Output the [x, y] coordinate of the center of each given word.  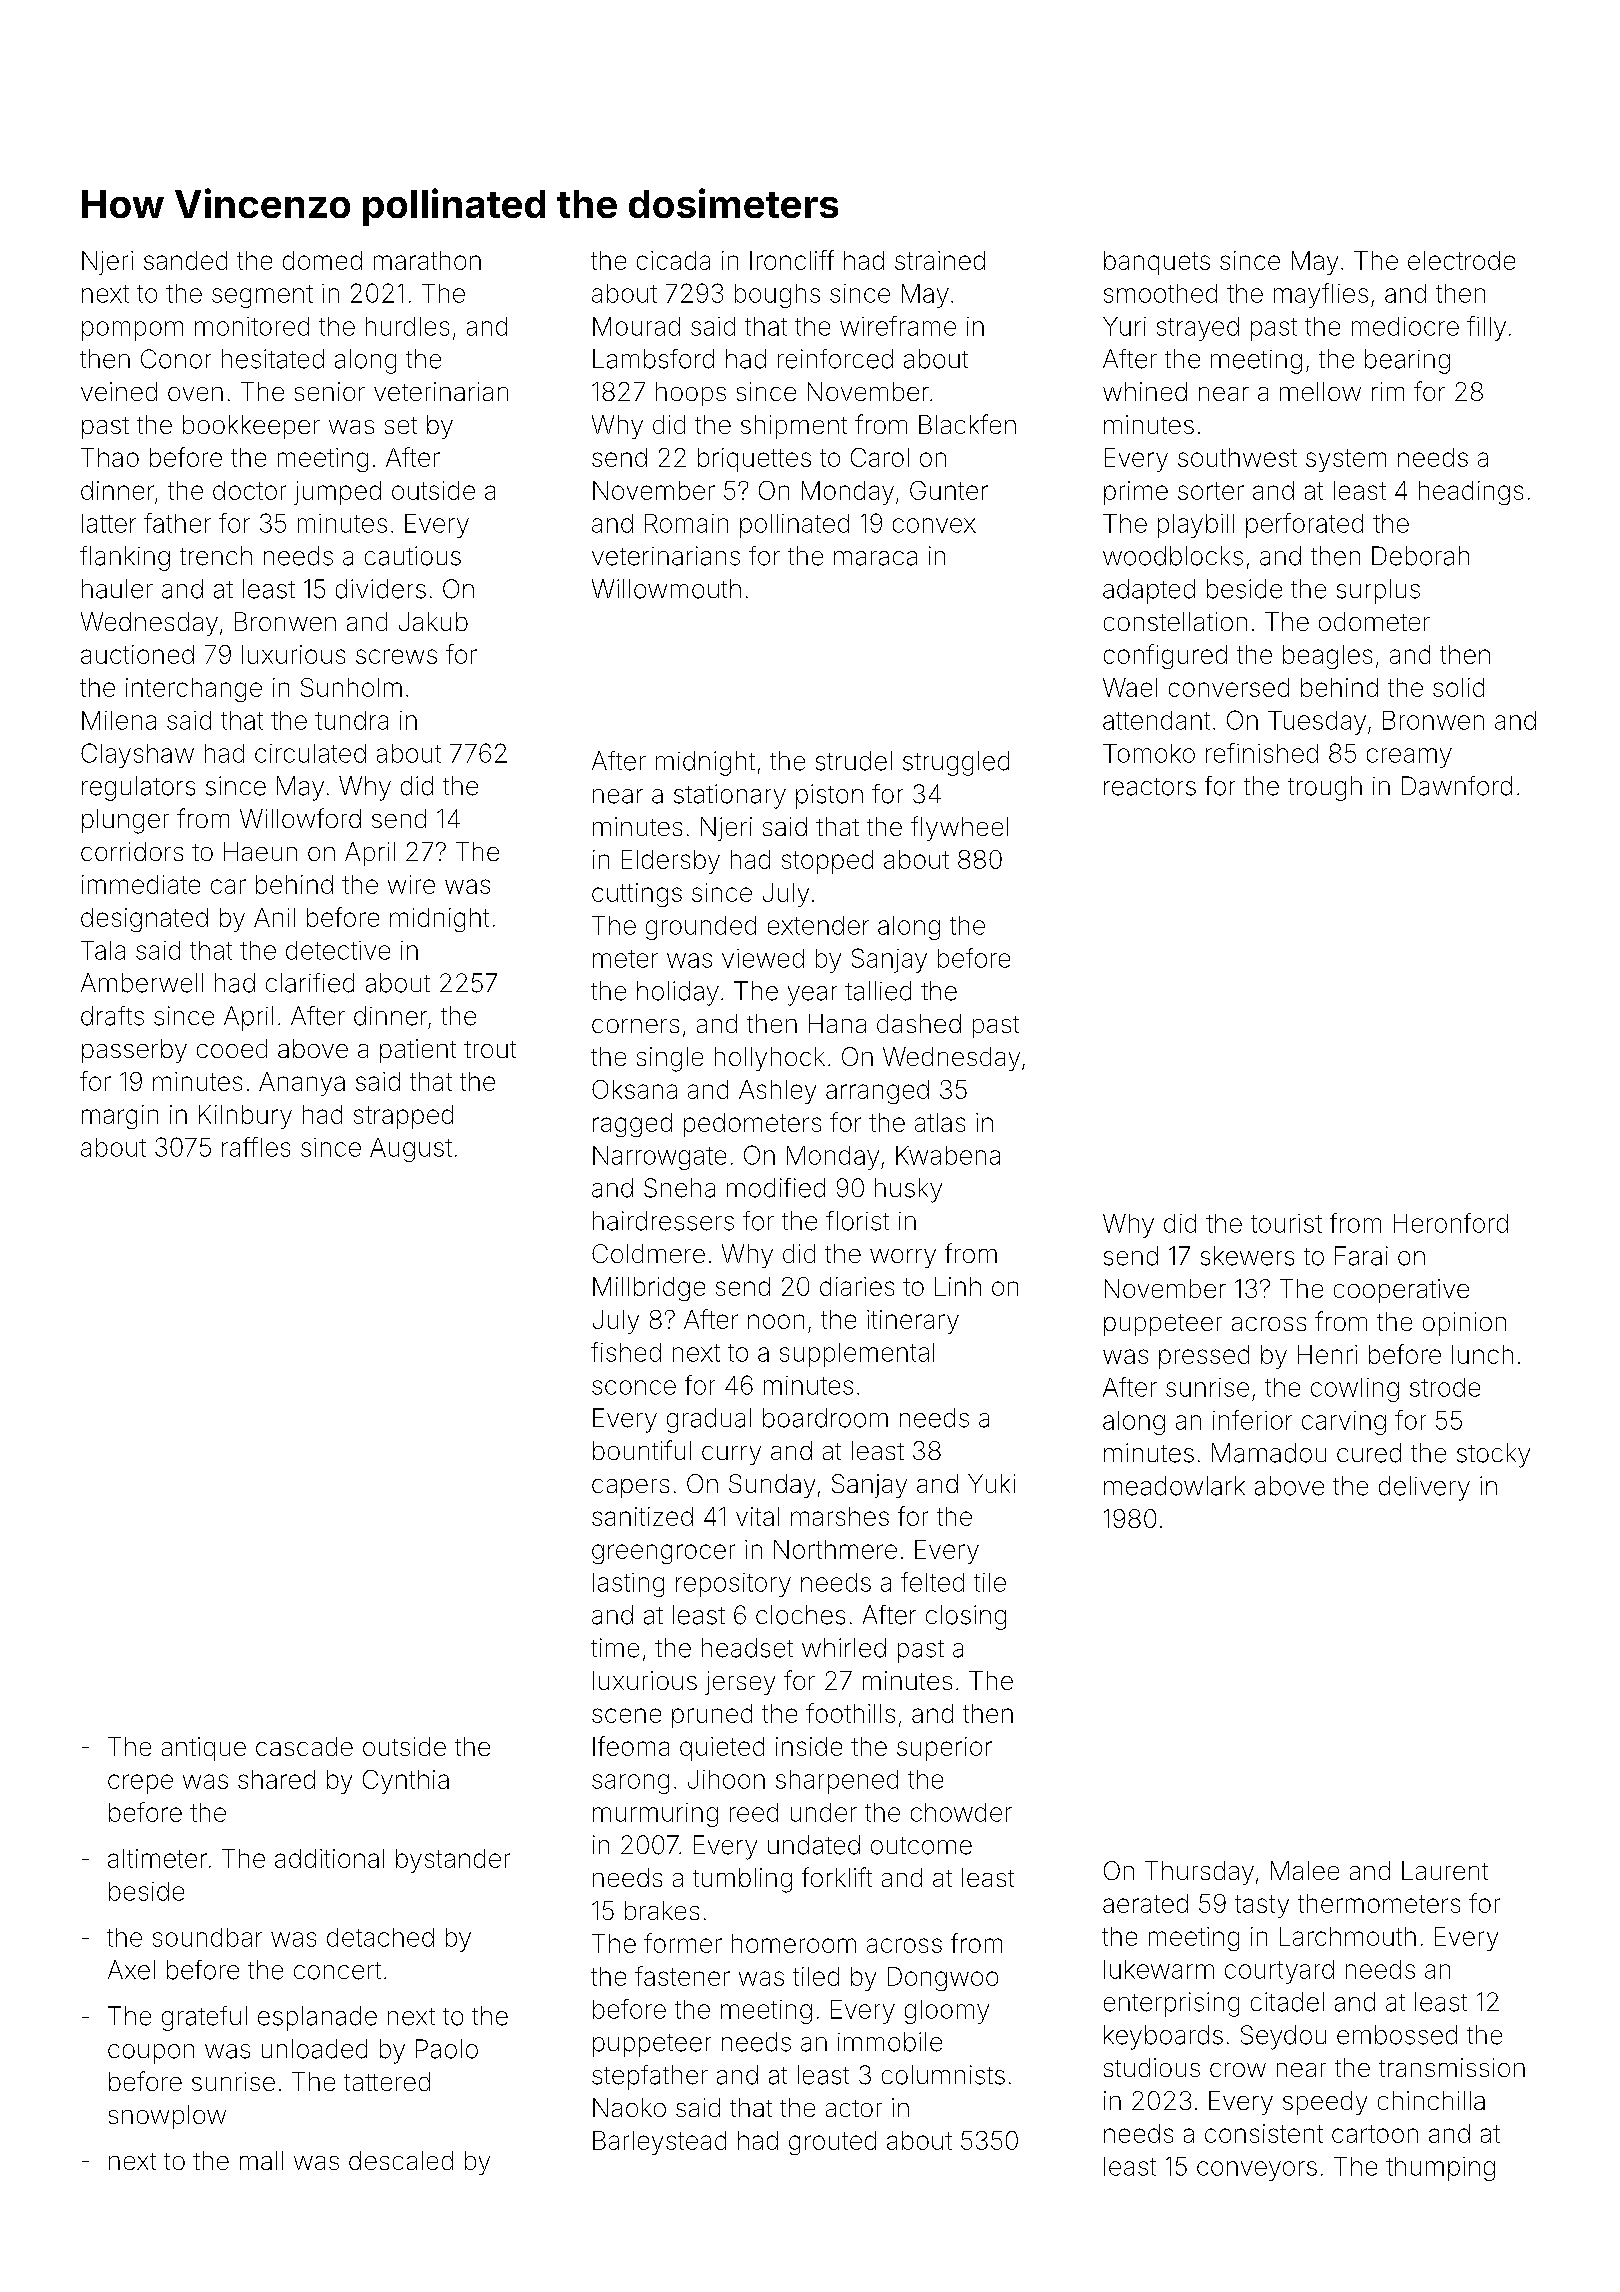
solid [1458, 687]
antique [204, 1749]
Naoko [629, 2107]
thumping [1440, 2169]
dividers [381, 589]
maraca [875, 558]
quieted [722, 1749]
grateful [204, 2018]
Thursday [1199, 1873]
